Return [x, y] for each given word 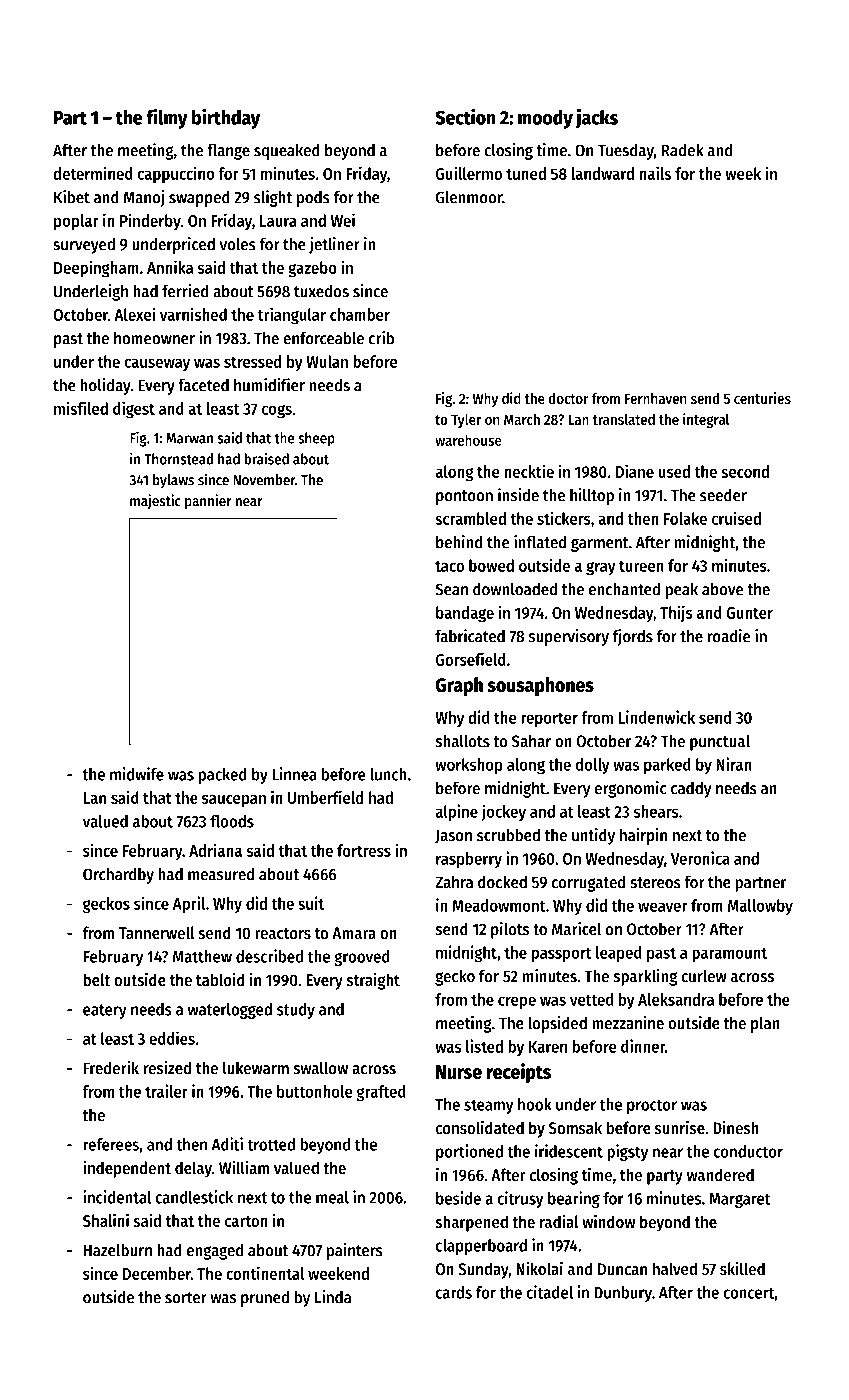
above [723, 589]
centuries [762, 398]
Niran [734, 764]
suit [311, 903]
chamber [360, 314]
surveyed [84, 246]
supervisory [569, 637]
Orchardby [118, 876]
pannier [208, 501]
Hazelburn [118, 1250]
